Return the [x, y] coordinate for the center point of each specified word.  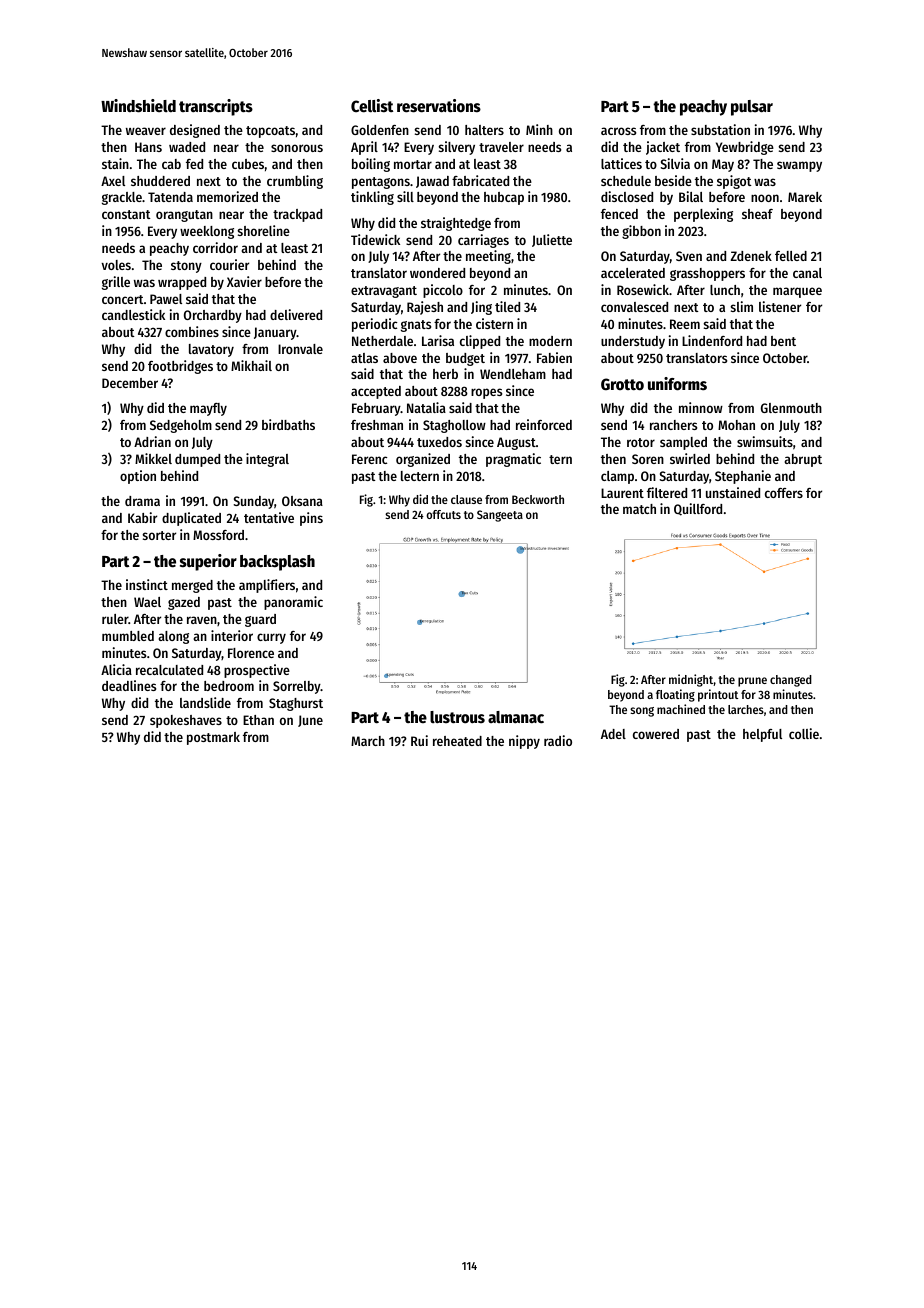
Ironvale [300, 349]
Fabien [554, 357]
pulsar [752, 108]
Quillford [698, 509]
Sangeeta [500, 516]
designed [195, 131]
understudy [633, 342]
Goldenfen [380, 130]
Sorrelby [297, 687]
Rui [419, 740]
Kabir [142, 517]
